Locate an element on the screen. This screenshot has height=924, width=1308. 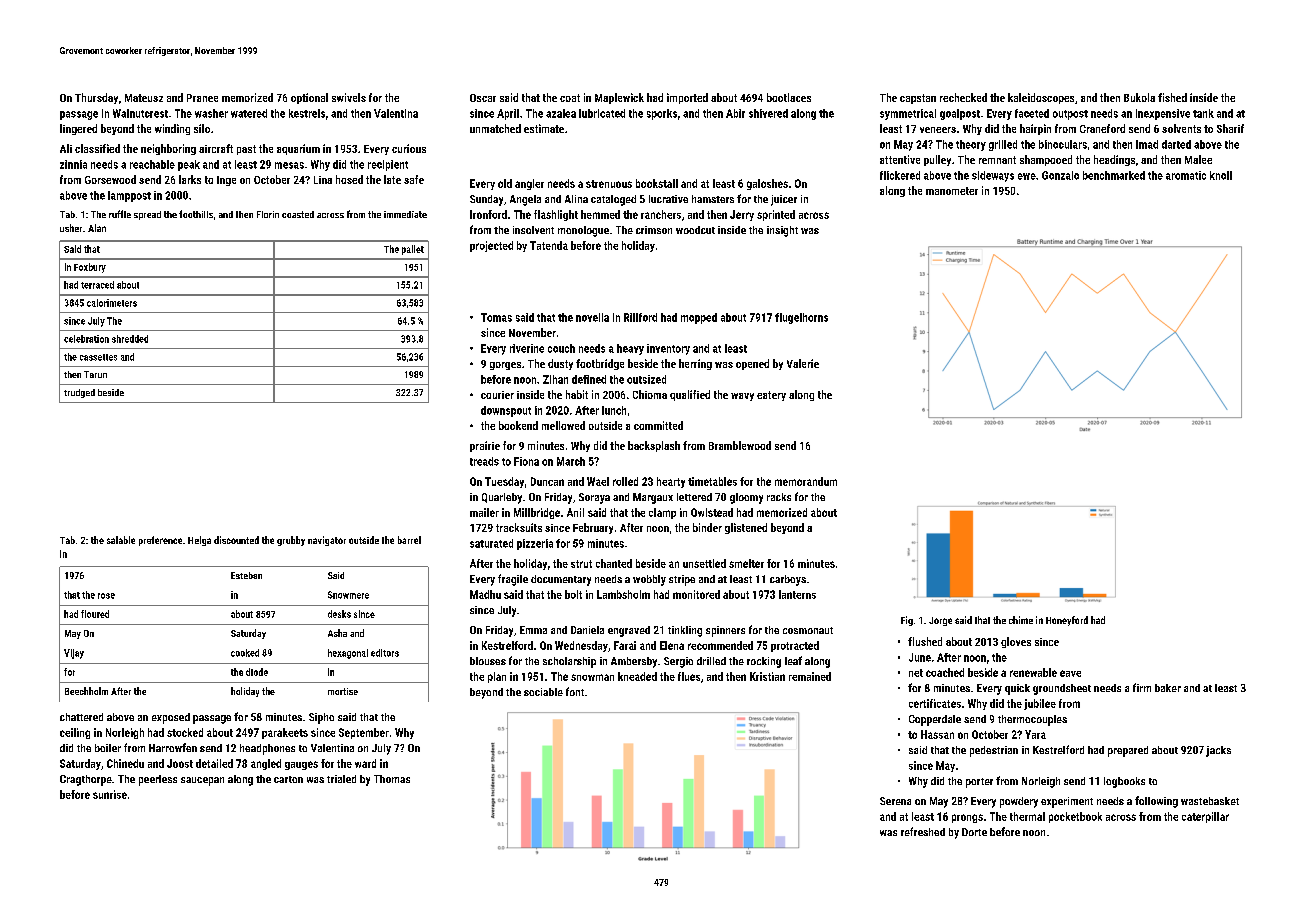
insight is located at coordinates (782, 231).
